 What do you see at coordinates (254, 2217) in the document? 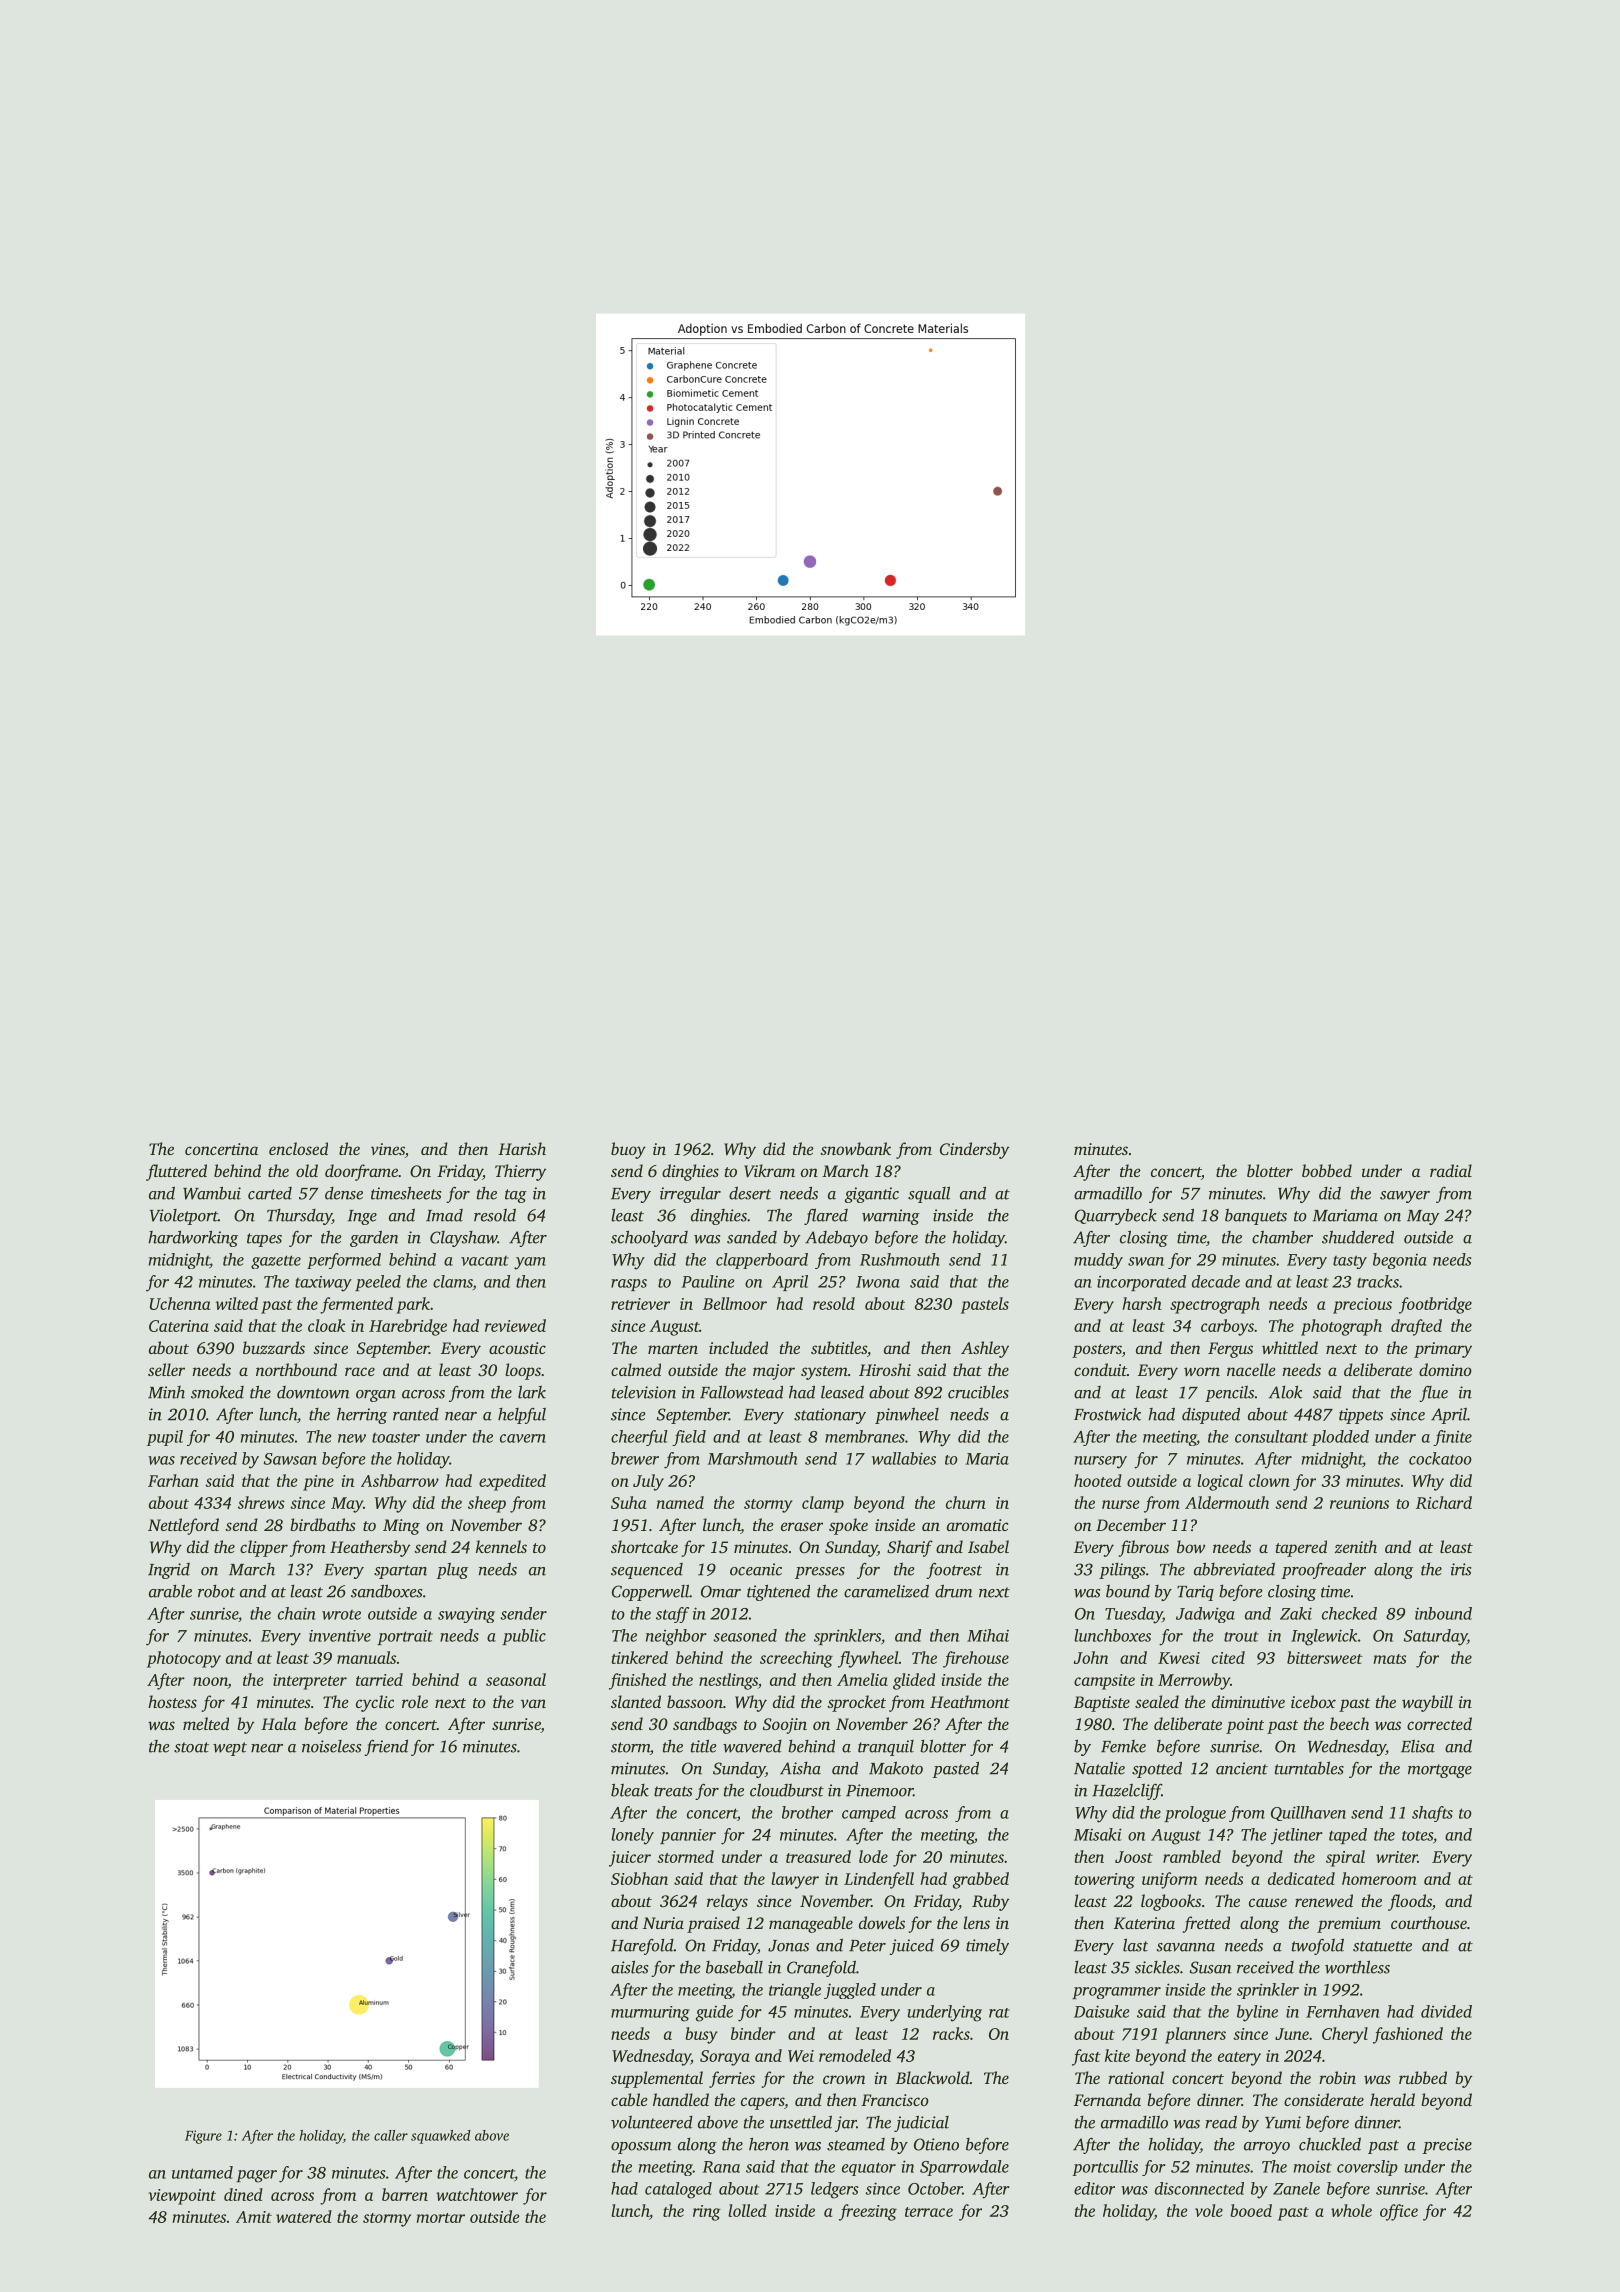
I see `Amit` at bounding box center [254, 2217].
